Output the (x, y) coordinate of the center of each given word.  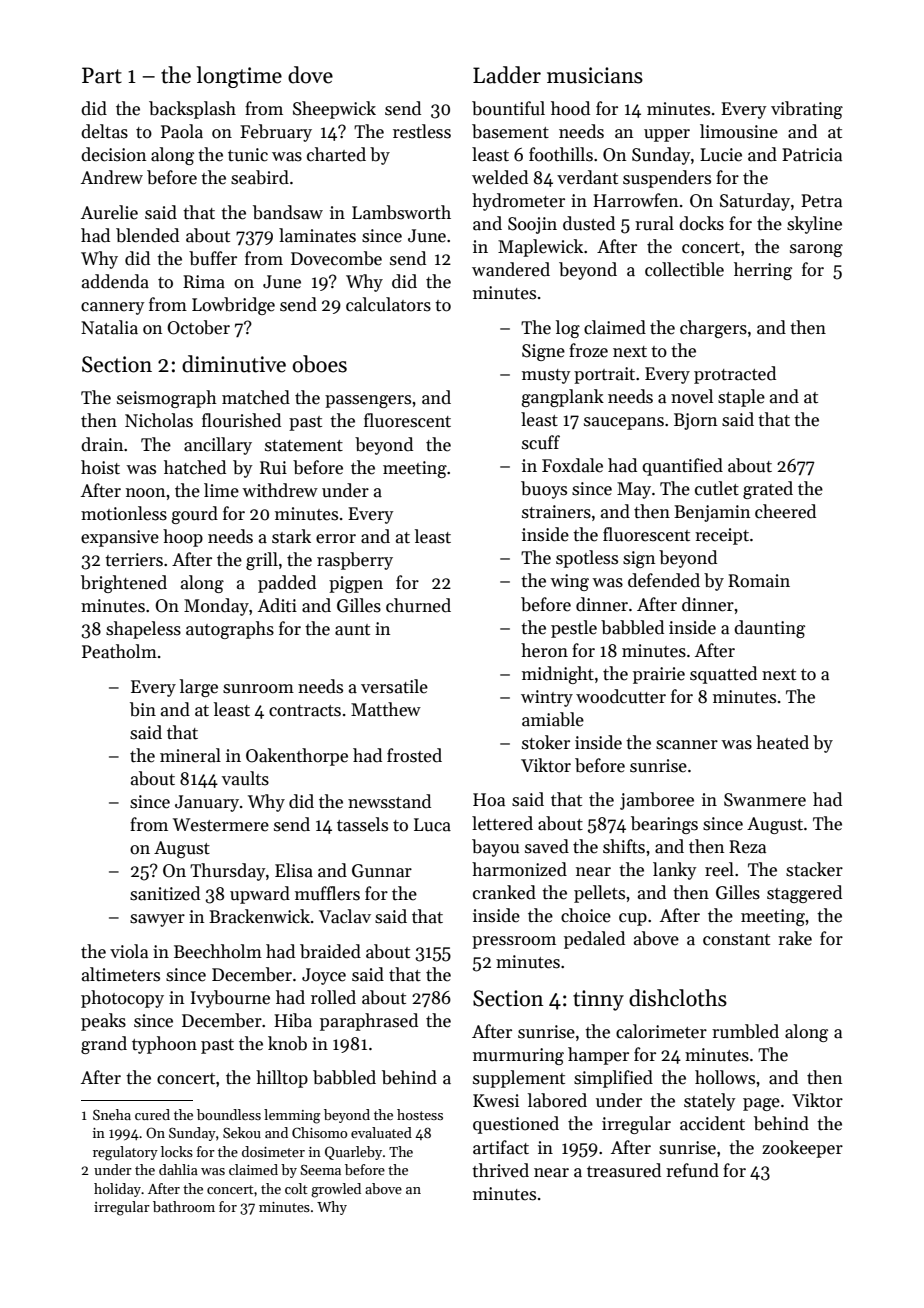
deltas (104, 131)
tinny (598, 1000)
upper (667, 135)
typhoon (164, 1045)
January (207, 803)
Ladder (507, 75)
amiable (553, 719)
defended (664, 580)
